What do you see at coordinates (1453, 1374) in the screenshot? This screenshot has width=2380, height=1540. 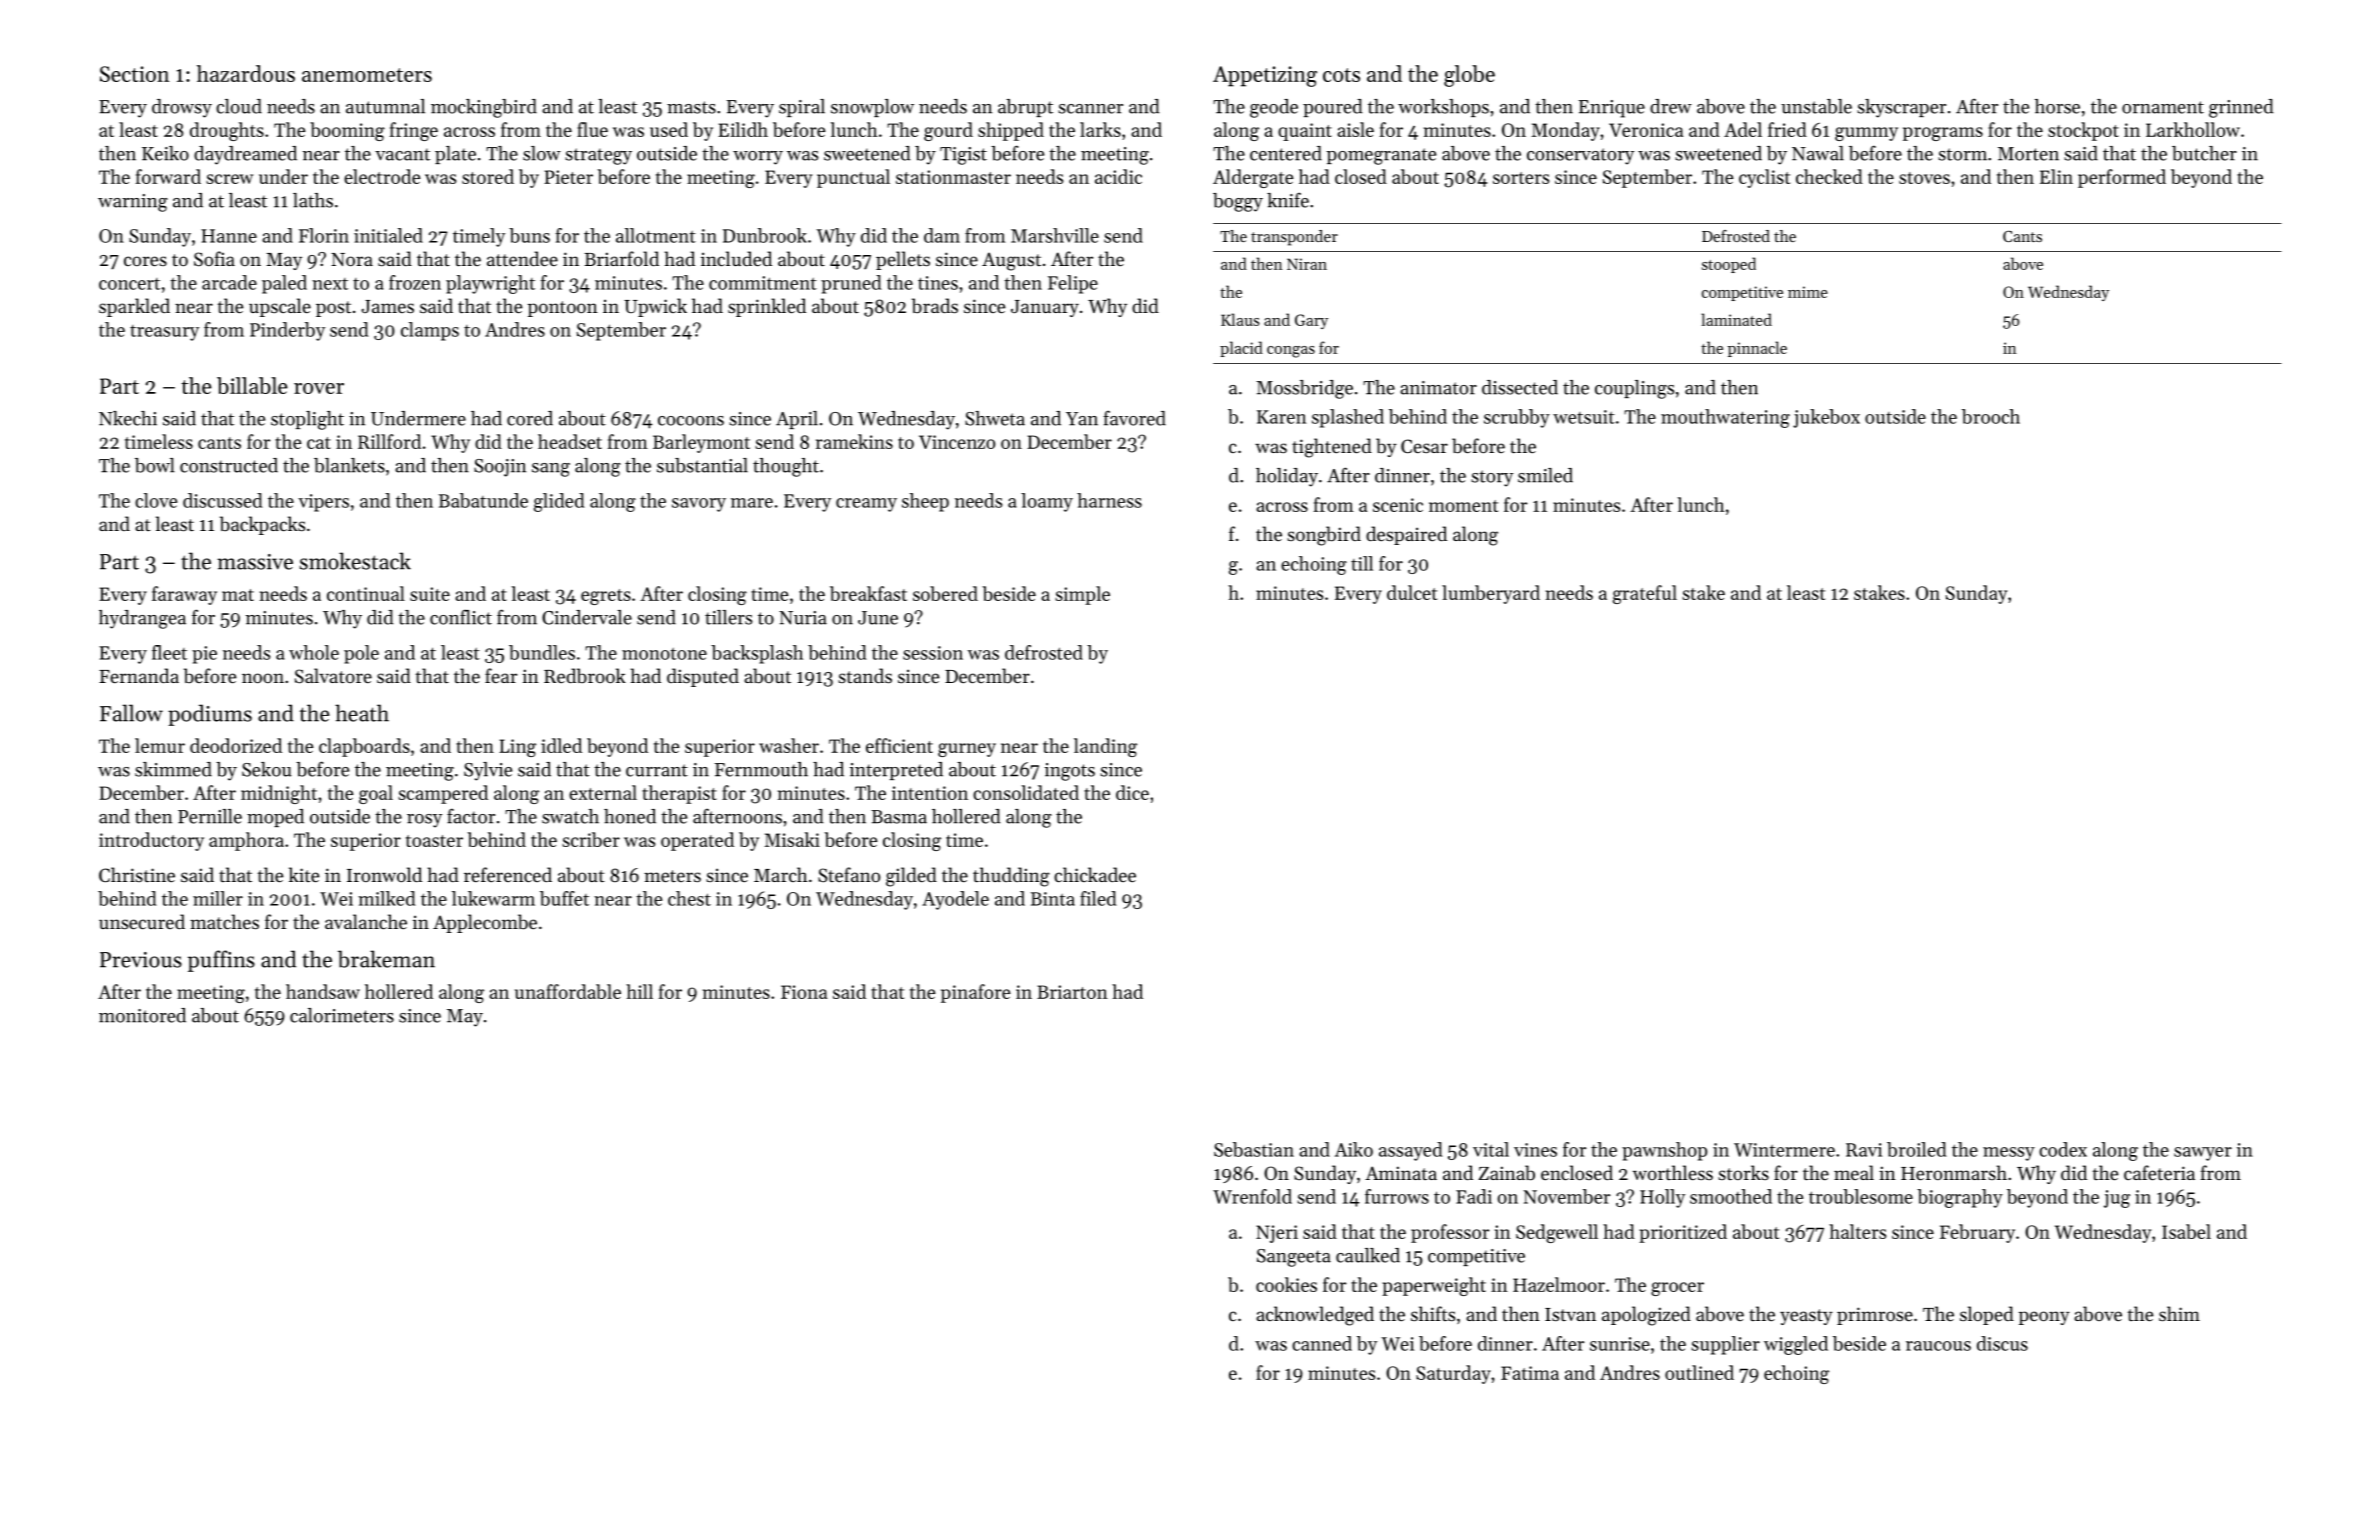 I see `Saturday` at bounding box center [1453, 1374].
